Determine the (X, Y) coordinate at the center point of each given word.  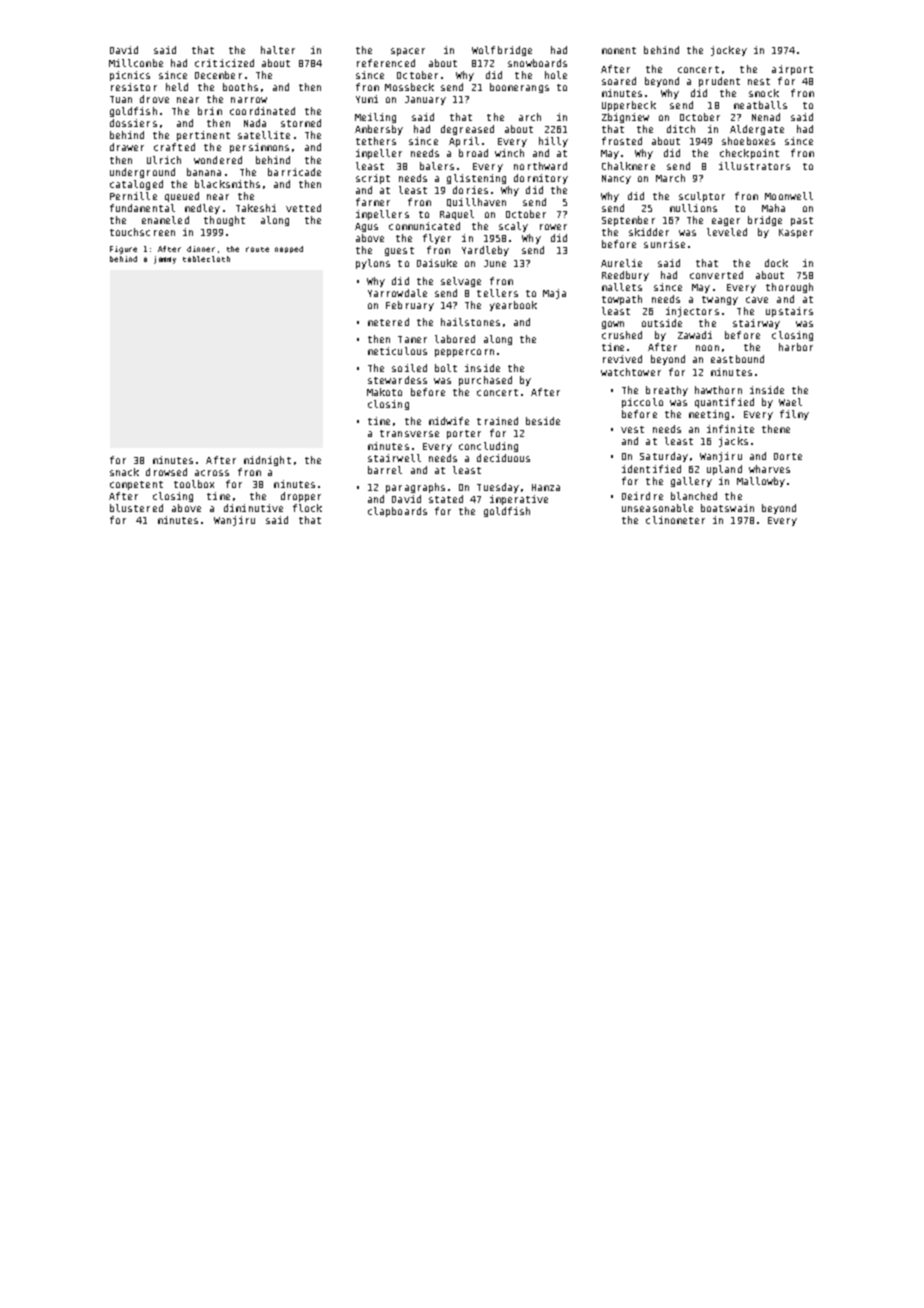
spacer (408, 52)
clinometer (675, 520)
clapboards (397, 512)
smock (764, 93)
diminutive (253, 508)
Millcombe (136, 63)
